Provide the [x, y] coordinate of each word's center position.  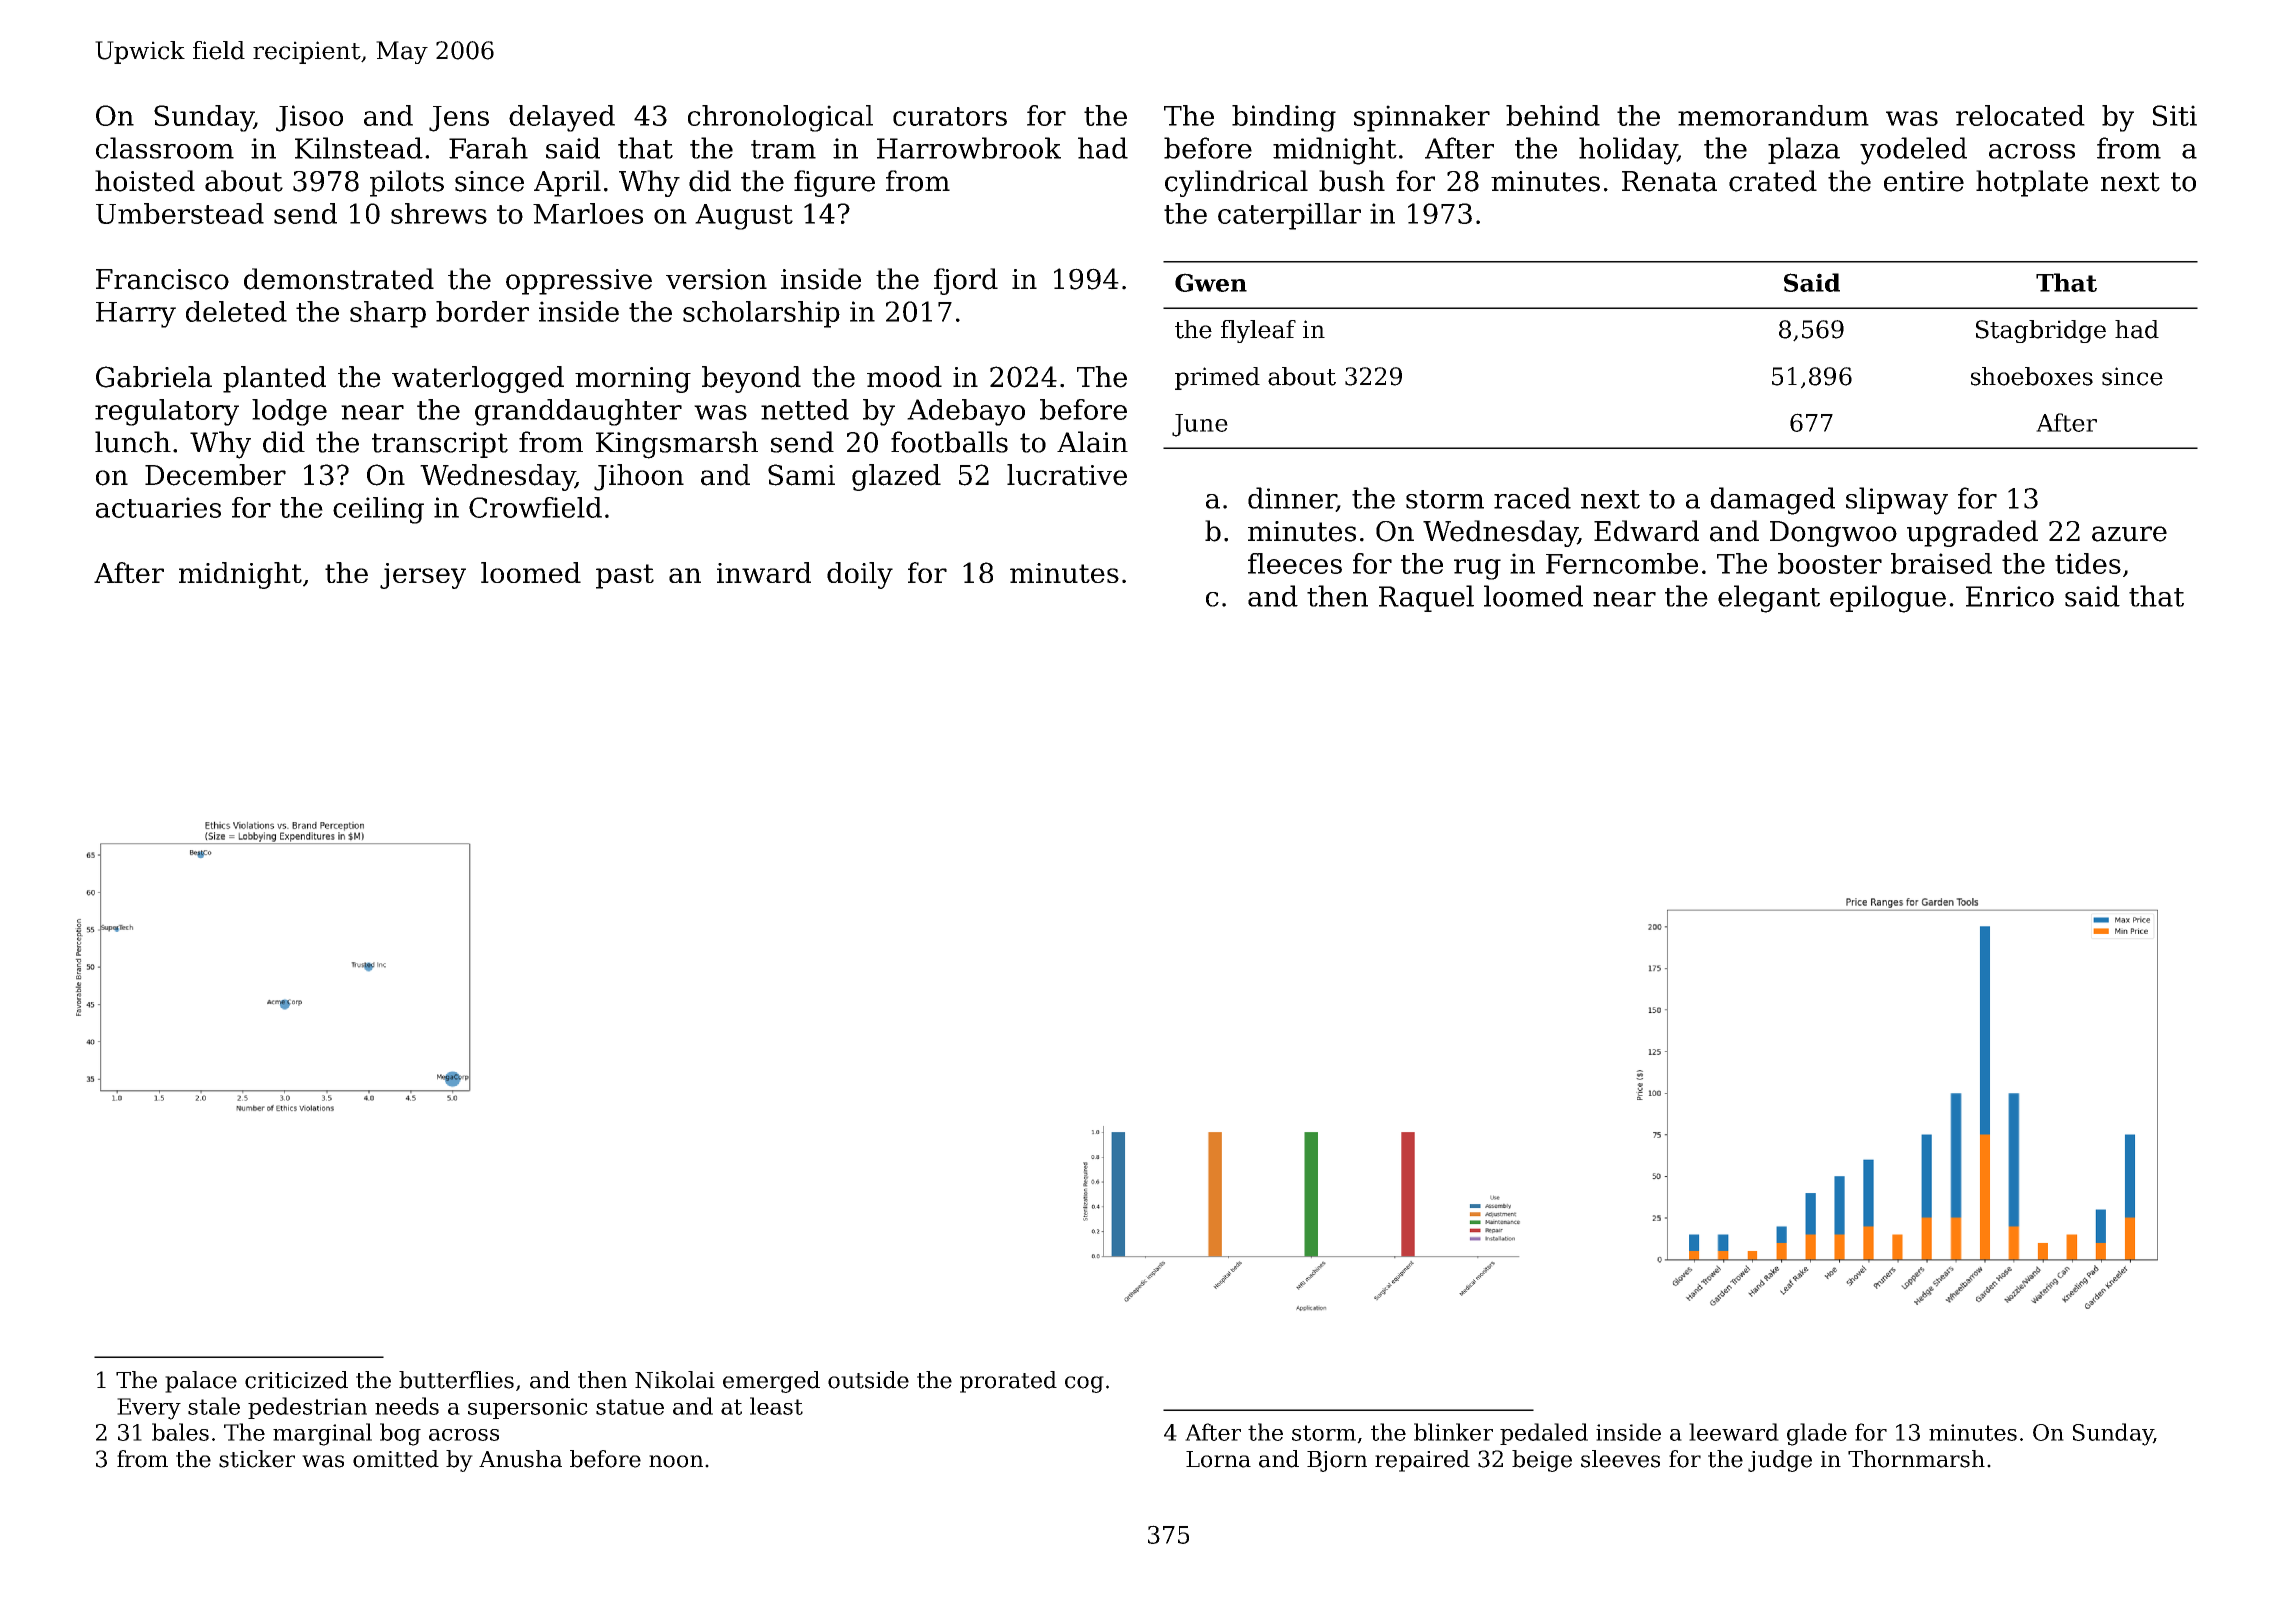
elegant [1769, 599]
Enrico [2010, 596]
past [625, 576]
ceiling [378, 510]
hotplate [2032, 183]
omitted [396, 1459]
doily [860, 575]
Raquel [1426, 598]
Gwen [1211, 282]
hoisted [145, 181]
